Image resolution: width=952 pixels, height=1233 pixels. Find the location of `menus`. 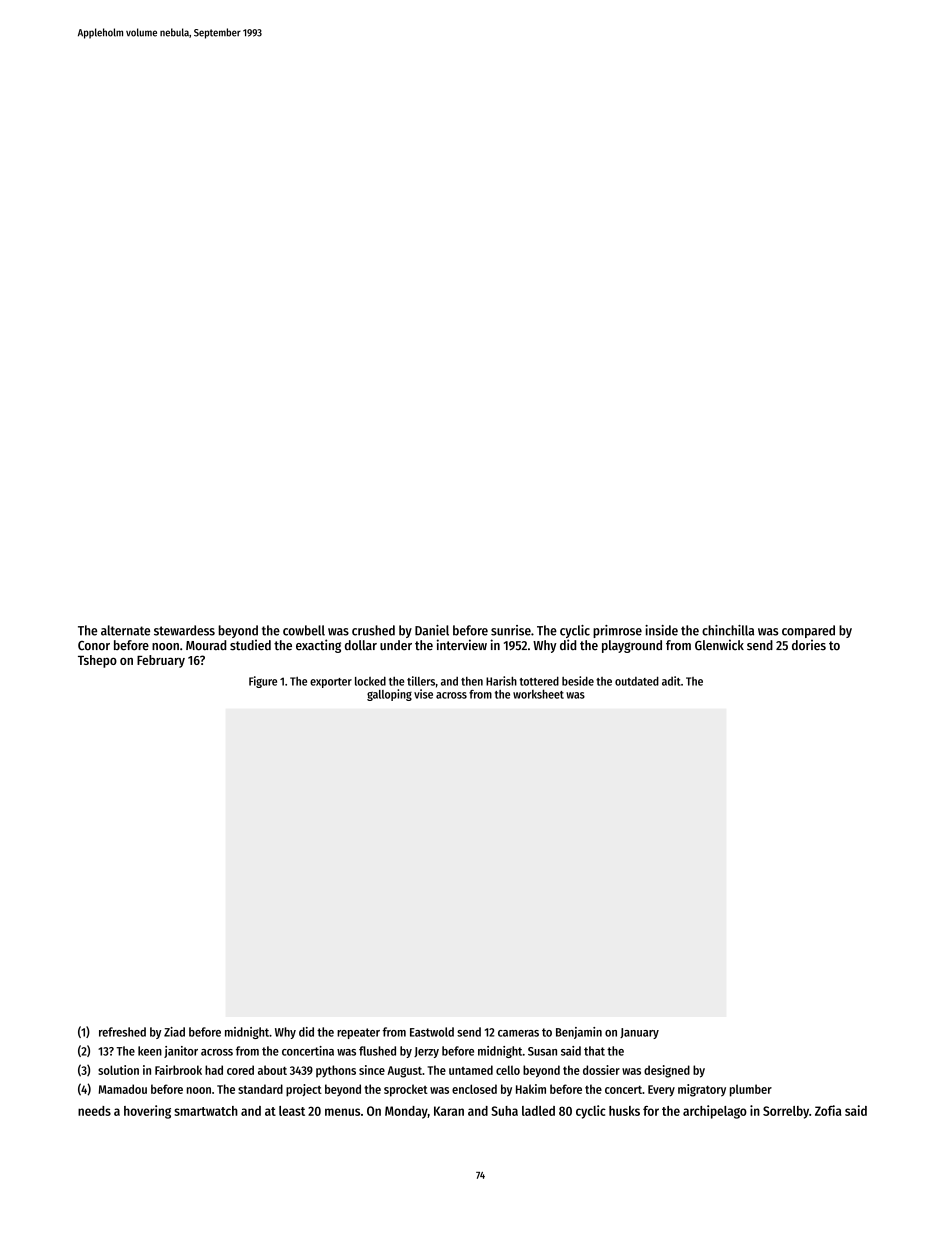

menus is located at coordinates (342, 1112).
